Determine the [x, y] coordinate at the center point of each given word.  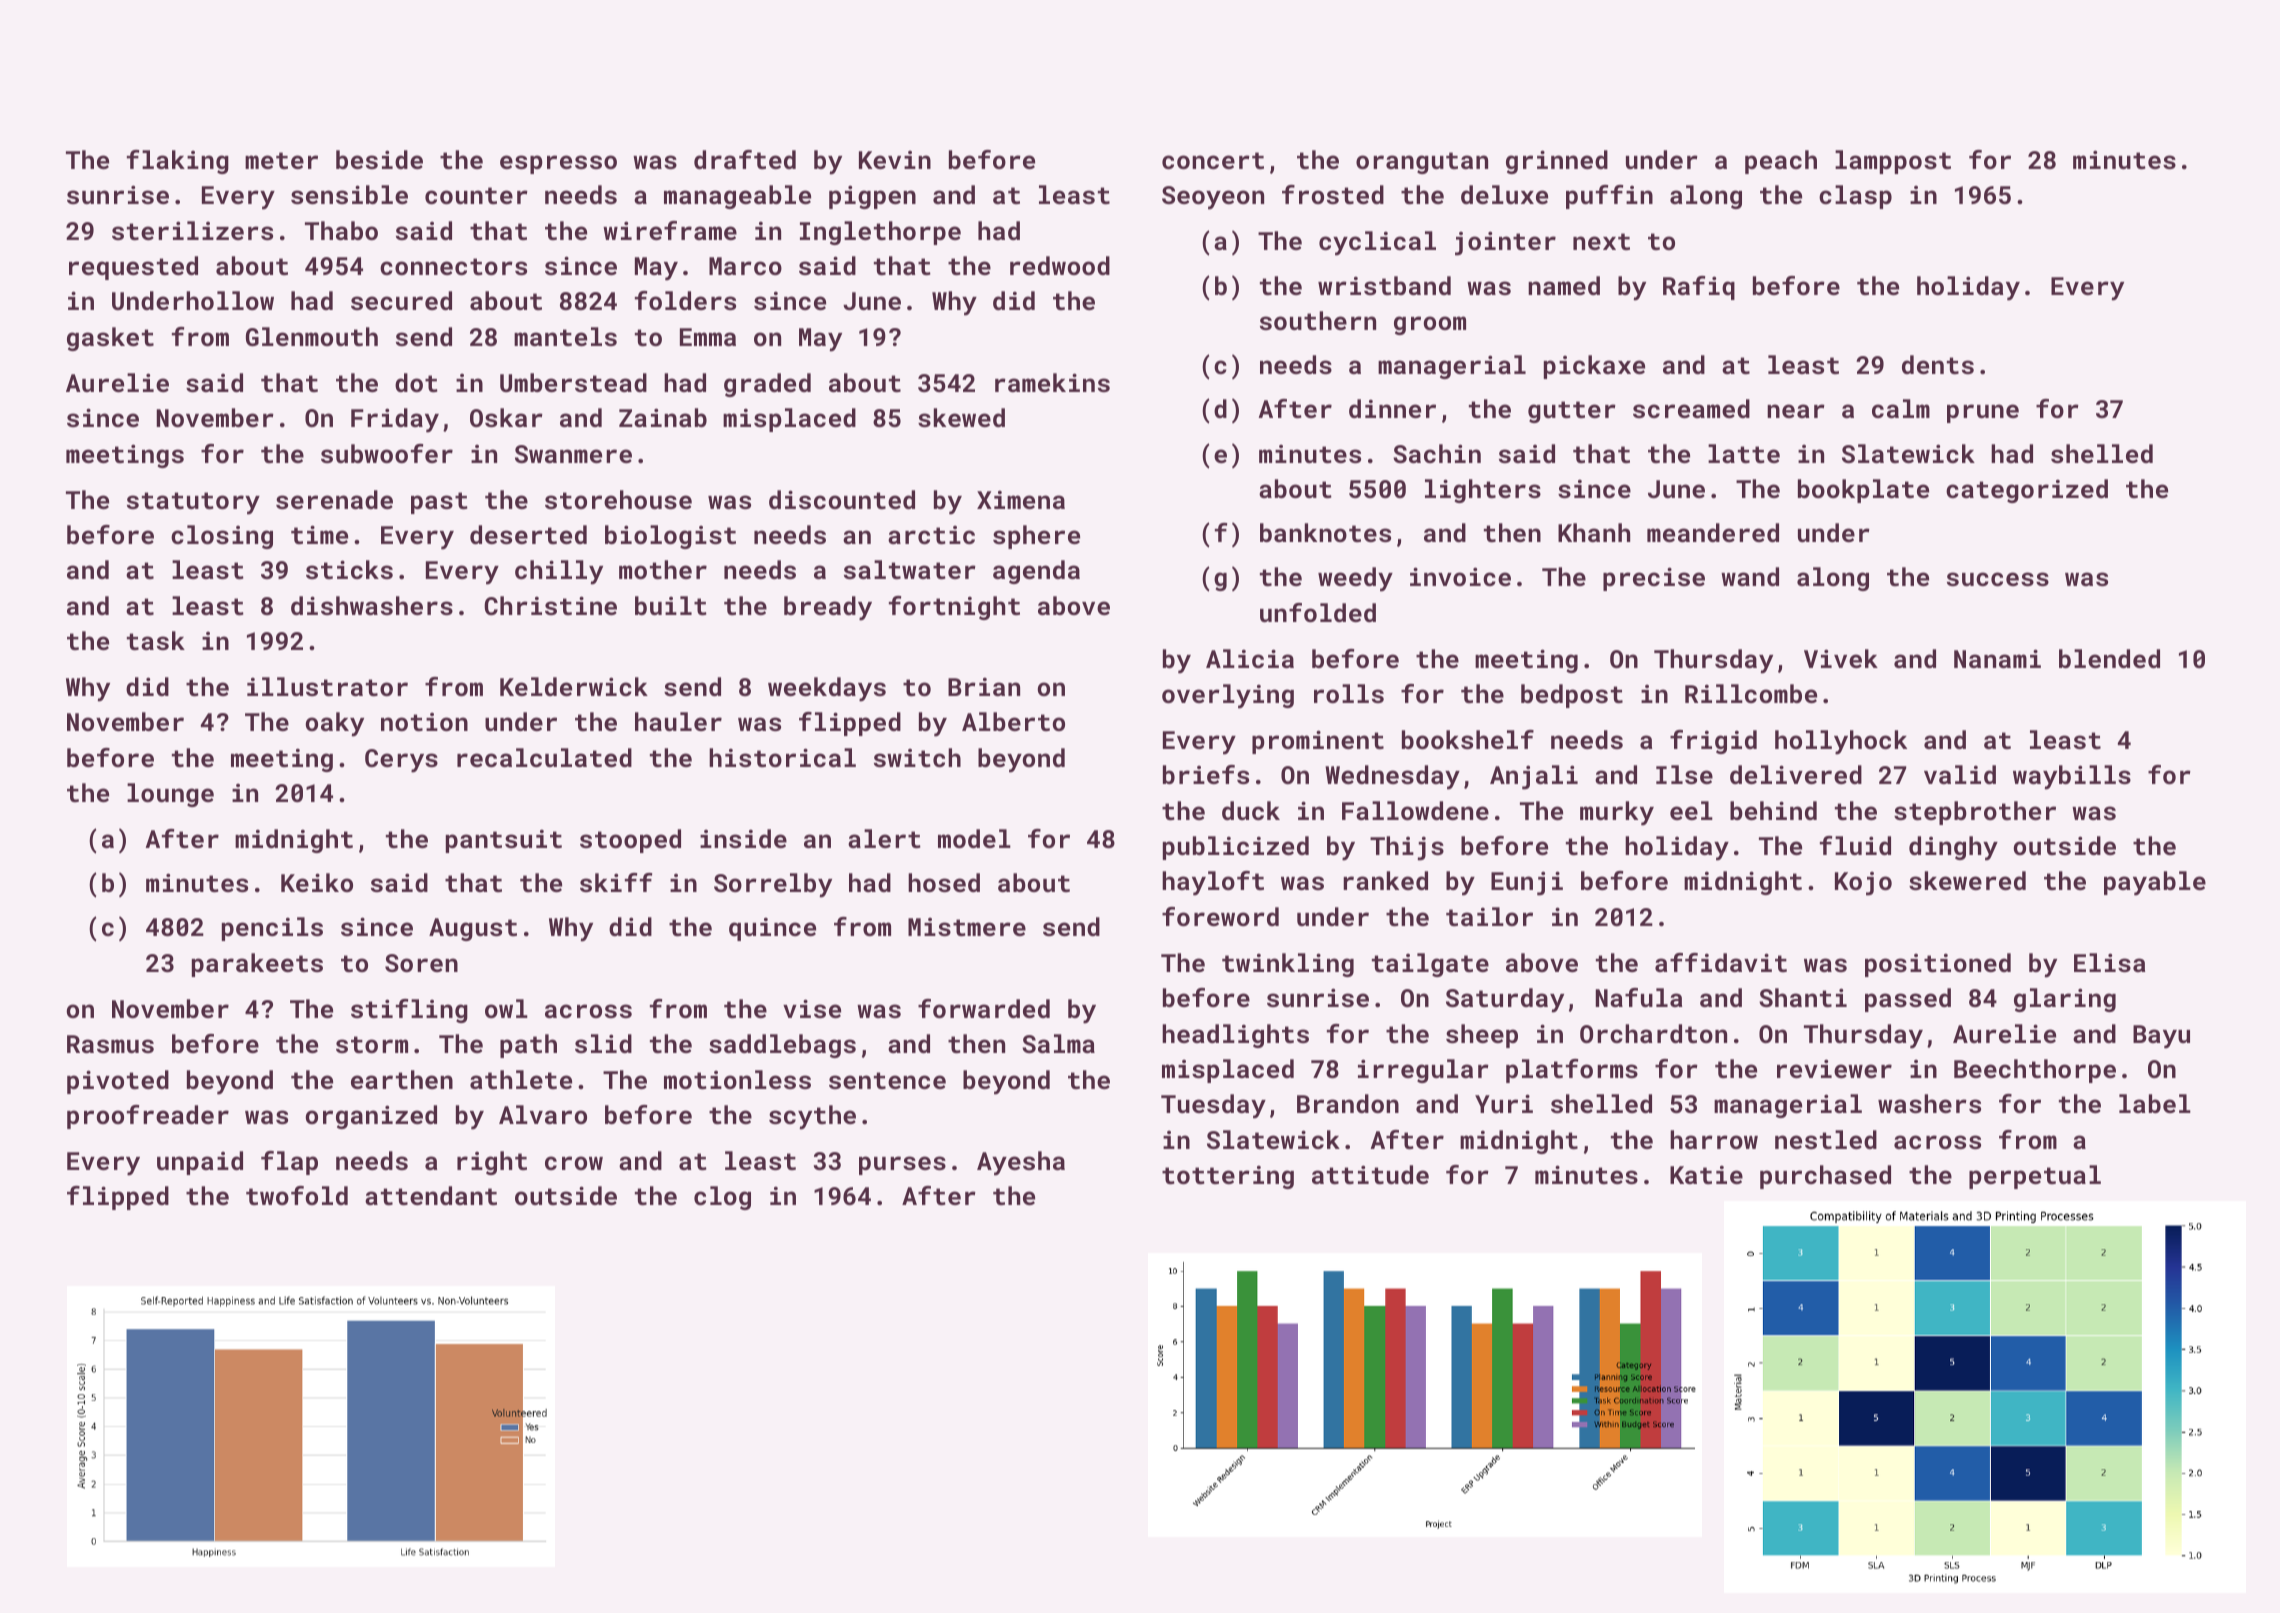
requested [133, 268]
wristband [1384, 285]
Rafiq [1699, 288]
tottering [1228, 1177]
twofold [297, 1195]
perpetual [2035, 1177]
